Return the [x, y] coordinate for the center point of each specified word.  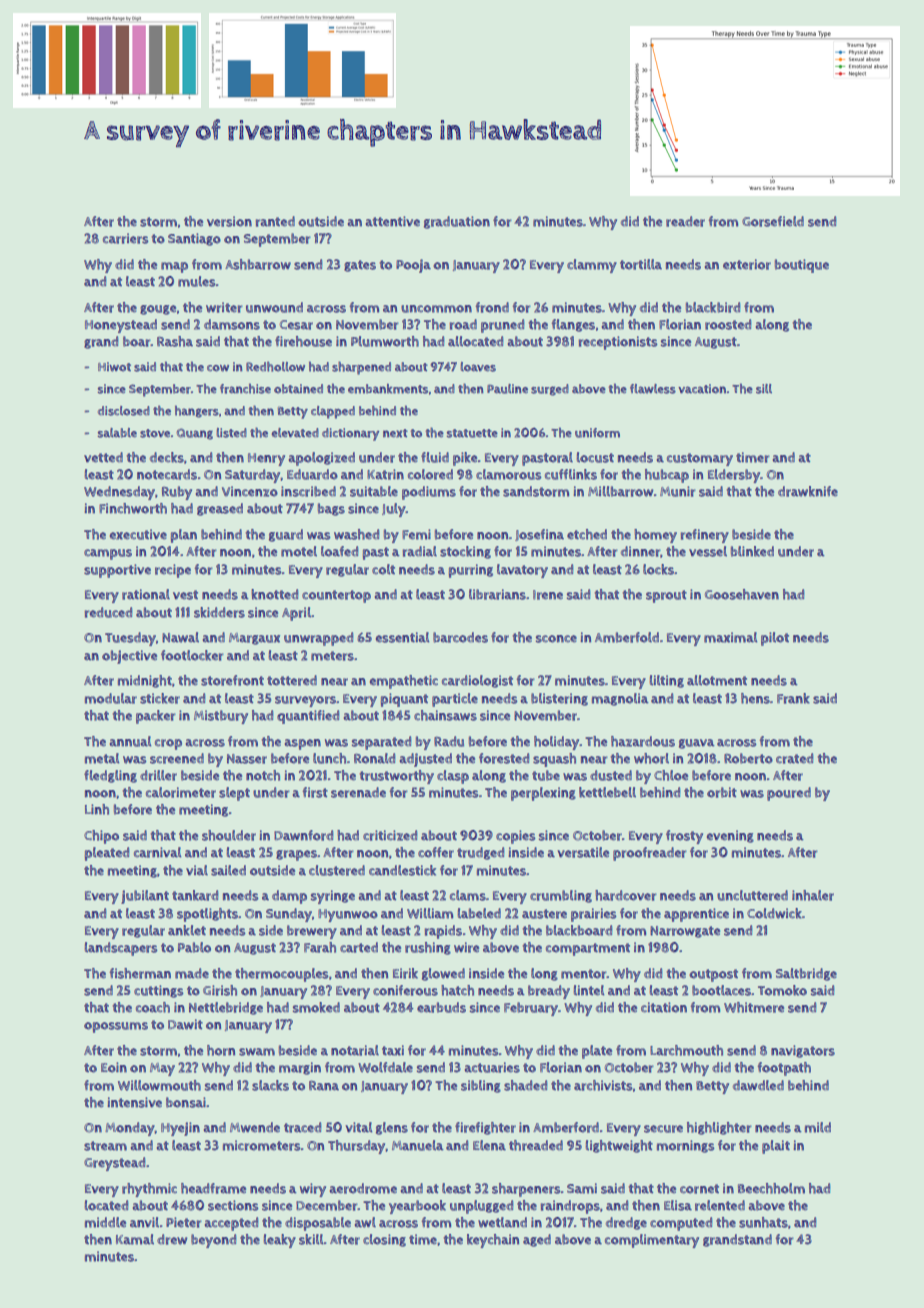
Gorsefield [773, 221]
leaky [280, 1241]
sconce [556, 639]
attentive [393, 221]
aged [537, 1240]
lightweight [619, 1146]
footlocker [192, 655]
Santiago [194, 239]
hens [755, 698]
